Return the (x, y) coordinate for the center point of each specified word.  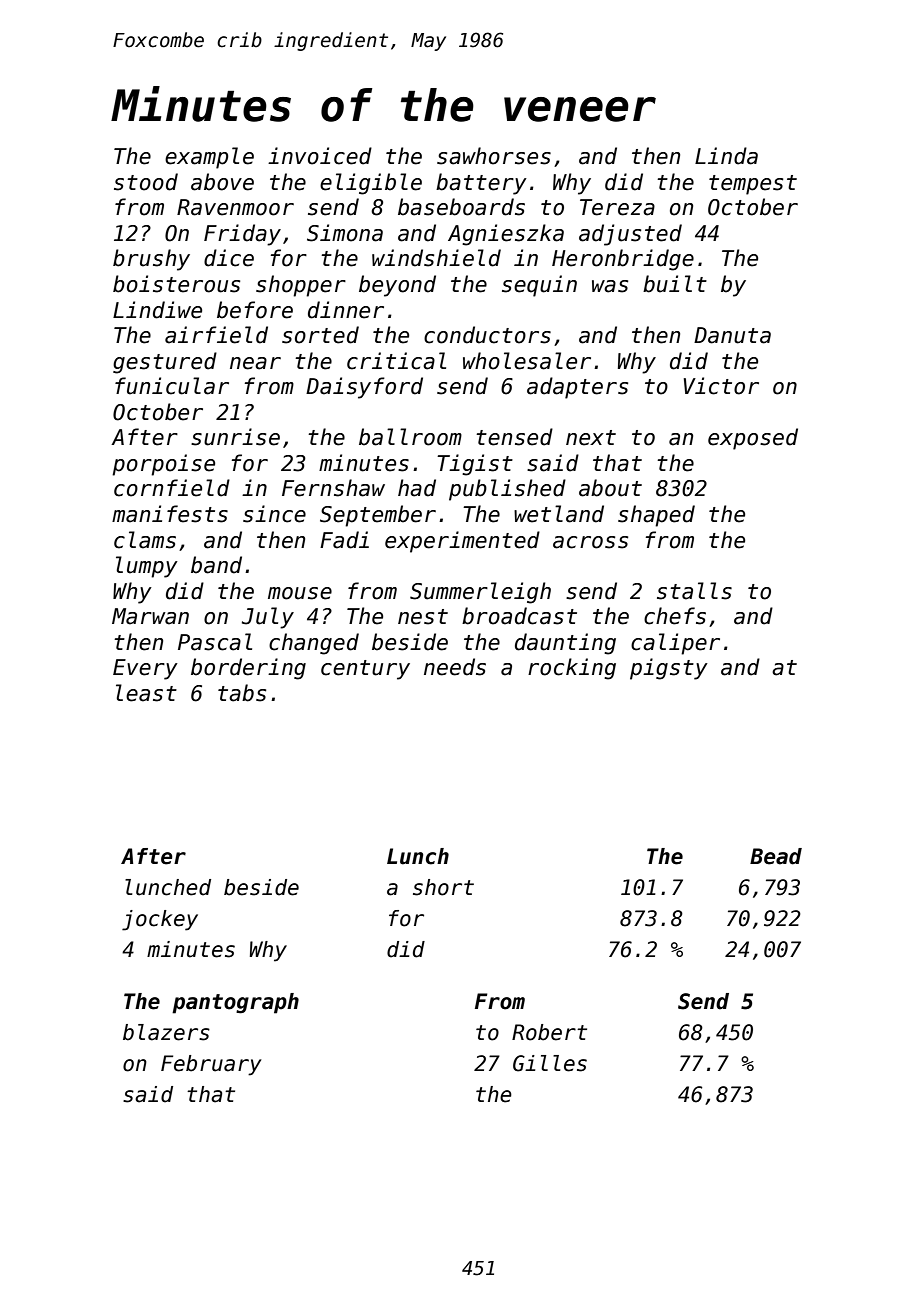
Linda (726, 156)
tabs (242, 693)
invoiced (320, 156)
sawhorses (494, 156)
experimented (462, 542)
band (216, 565)
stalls (694, 591)
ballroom (410, 437)
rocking (572, 669)
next (591, 438)
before (255, 310)
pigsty (669, 669)
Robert (549, 1032)
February (211, 1065)
